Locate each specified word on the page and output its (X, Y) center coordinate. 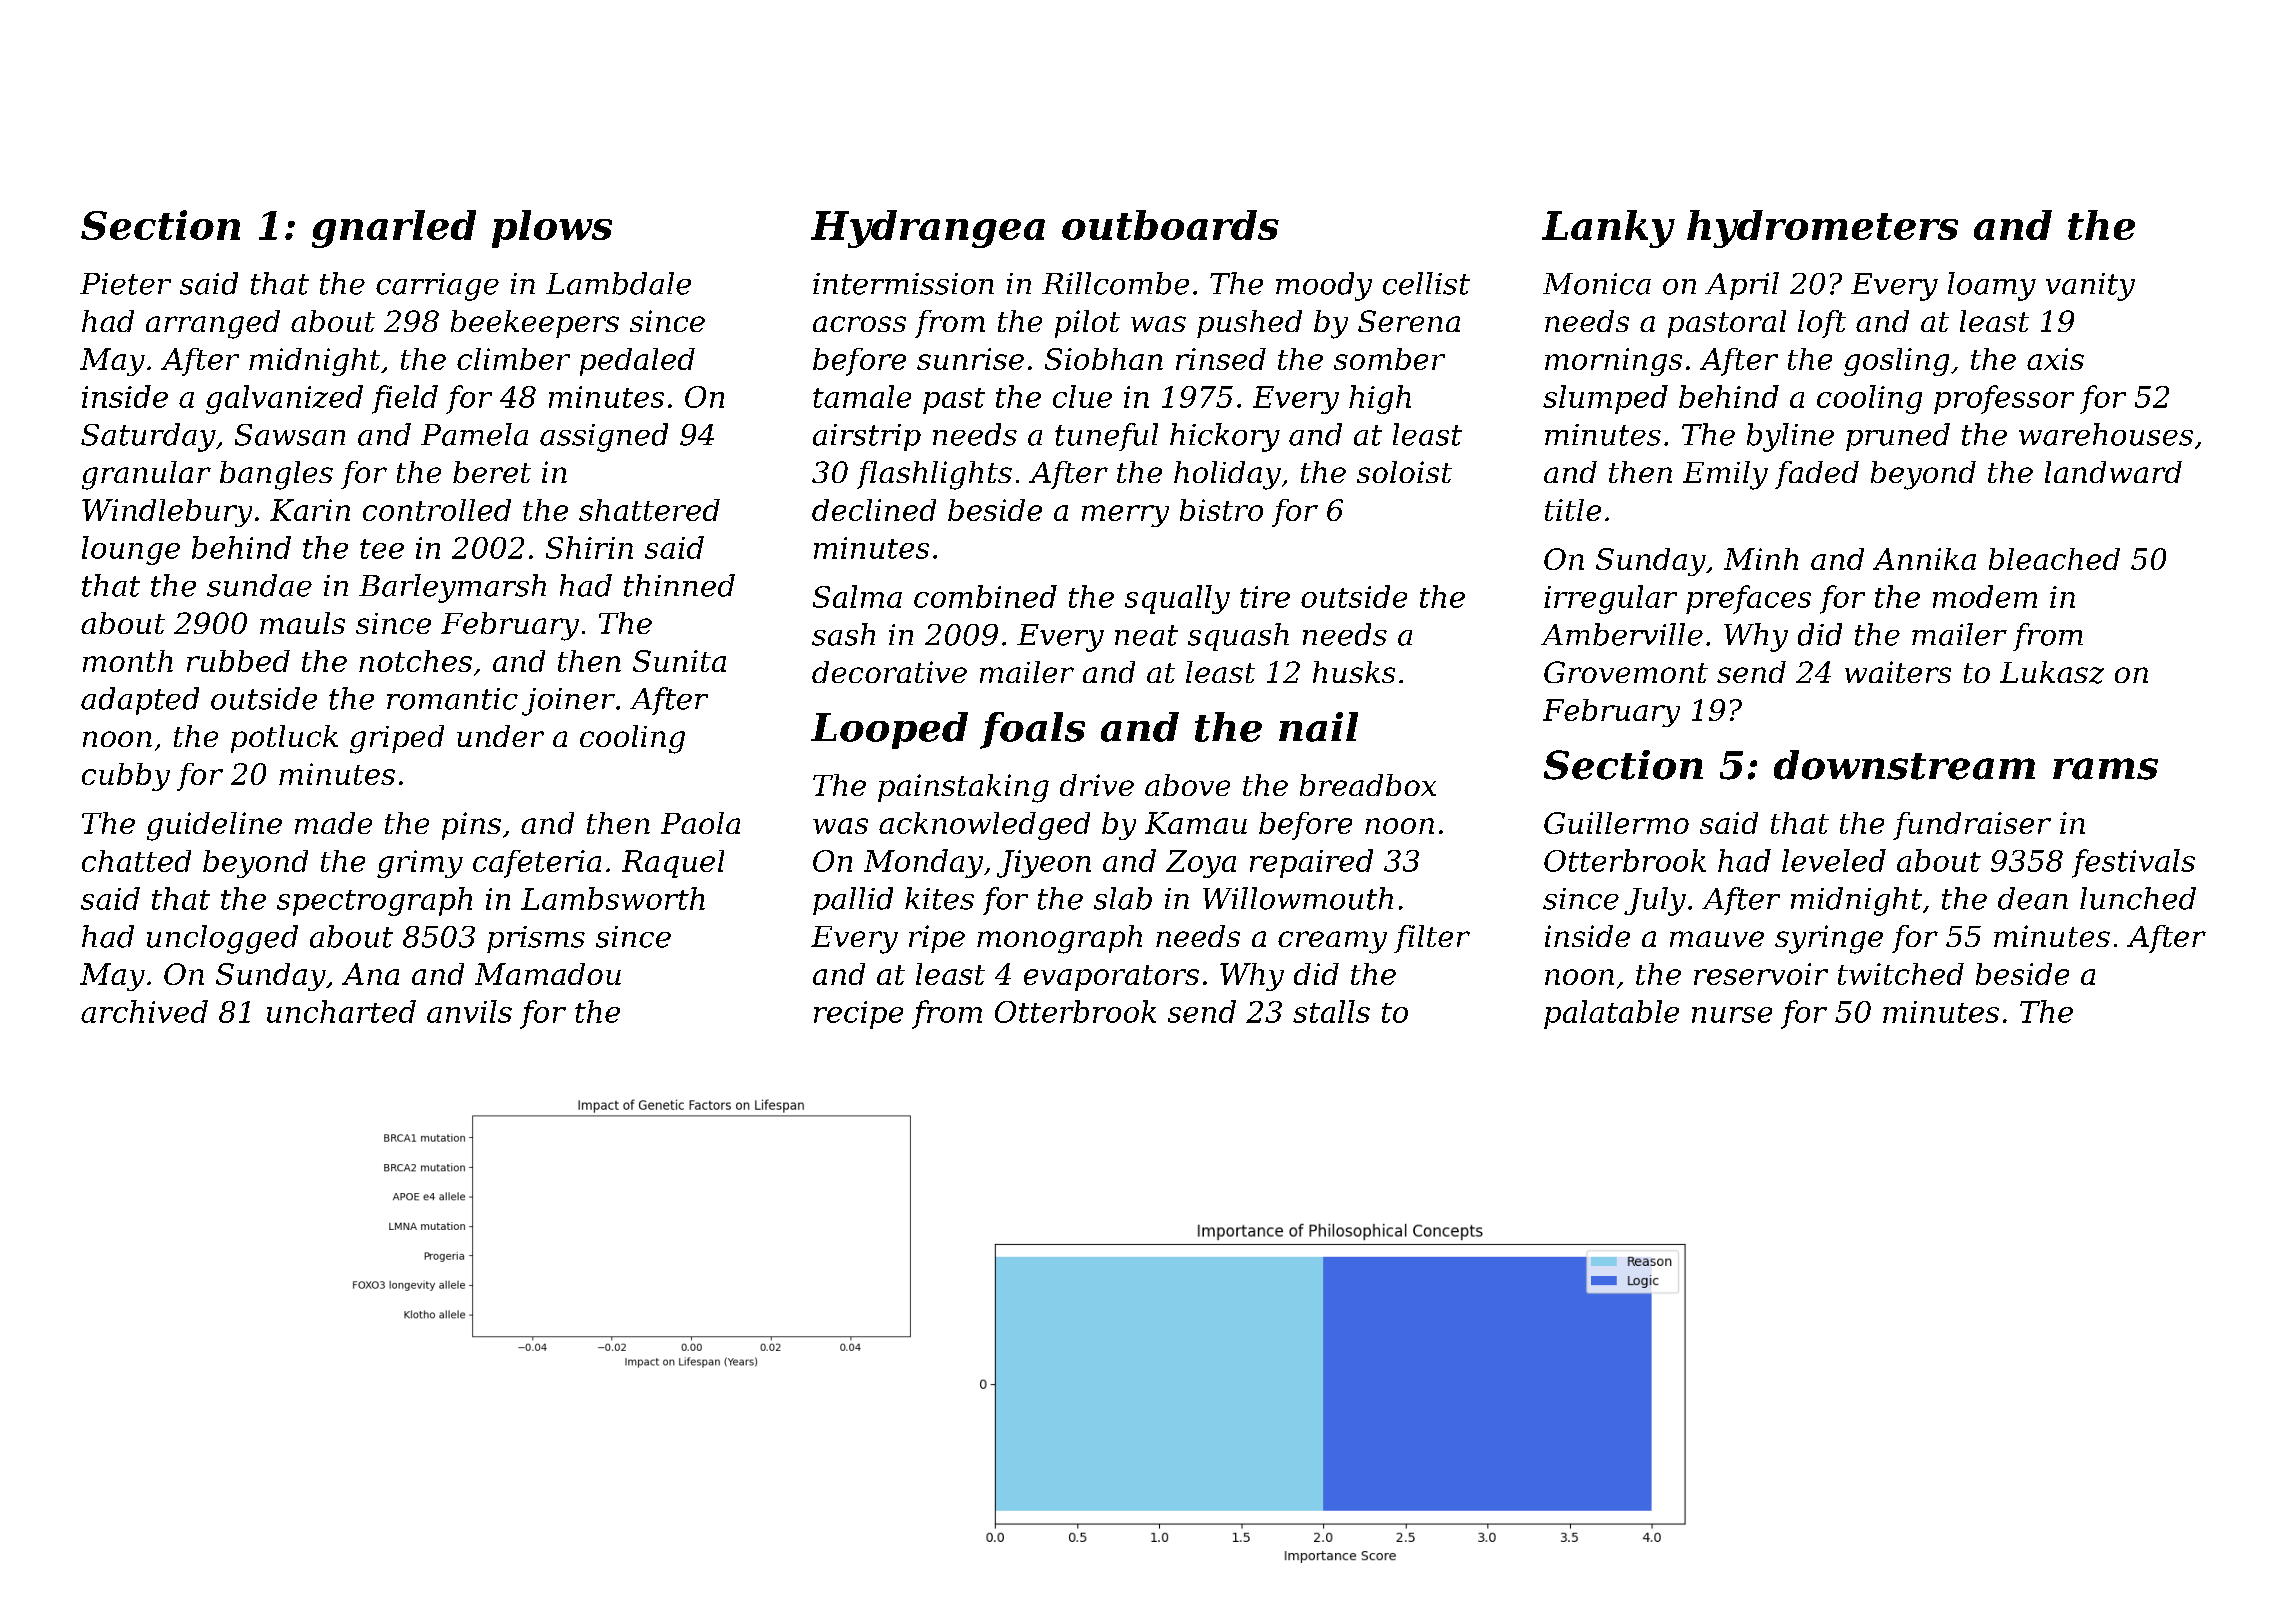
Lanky (1608, 229)
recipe (858, 1015)
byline (1790, 437)
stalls (1331, 1011)
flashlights (934, 475)
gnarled (394, 229)
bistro (1221, 510)
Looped (889, 730)
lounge (131, 550)
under (500, 736)
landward (2113, 472)
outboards (1170, 225)
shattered (649, 510)
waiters (1898, 672)
